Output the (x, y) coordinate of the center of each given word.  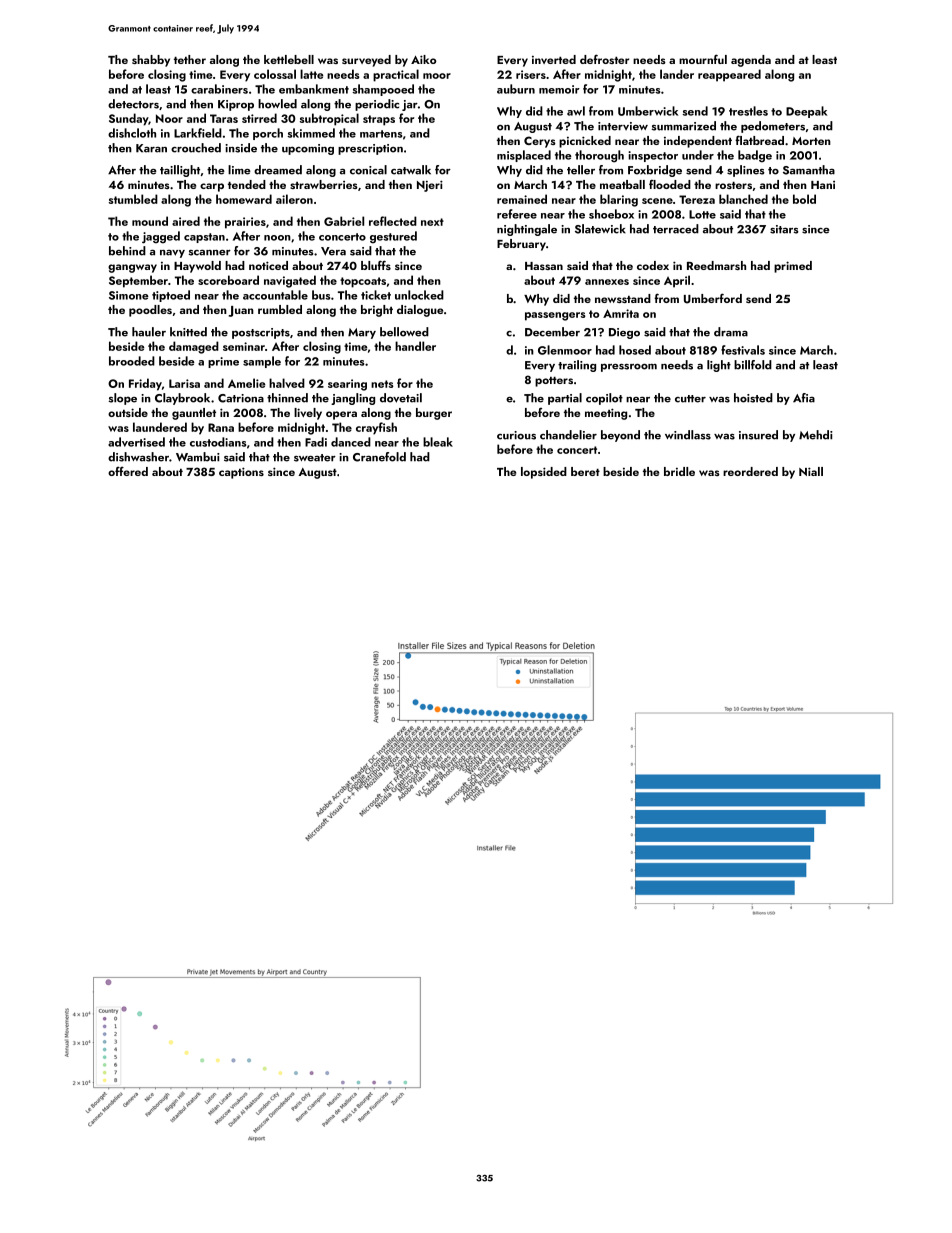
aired (186, 221)
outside (128, 412)
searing (347, 385)
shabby (151, 61)
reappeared (729, 75)
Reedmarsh (716, 265)
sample (262, 362)
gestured (393, 237)
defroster (604, 59)
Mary (362, 333)
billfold (753, 365)
